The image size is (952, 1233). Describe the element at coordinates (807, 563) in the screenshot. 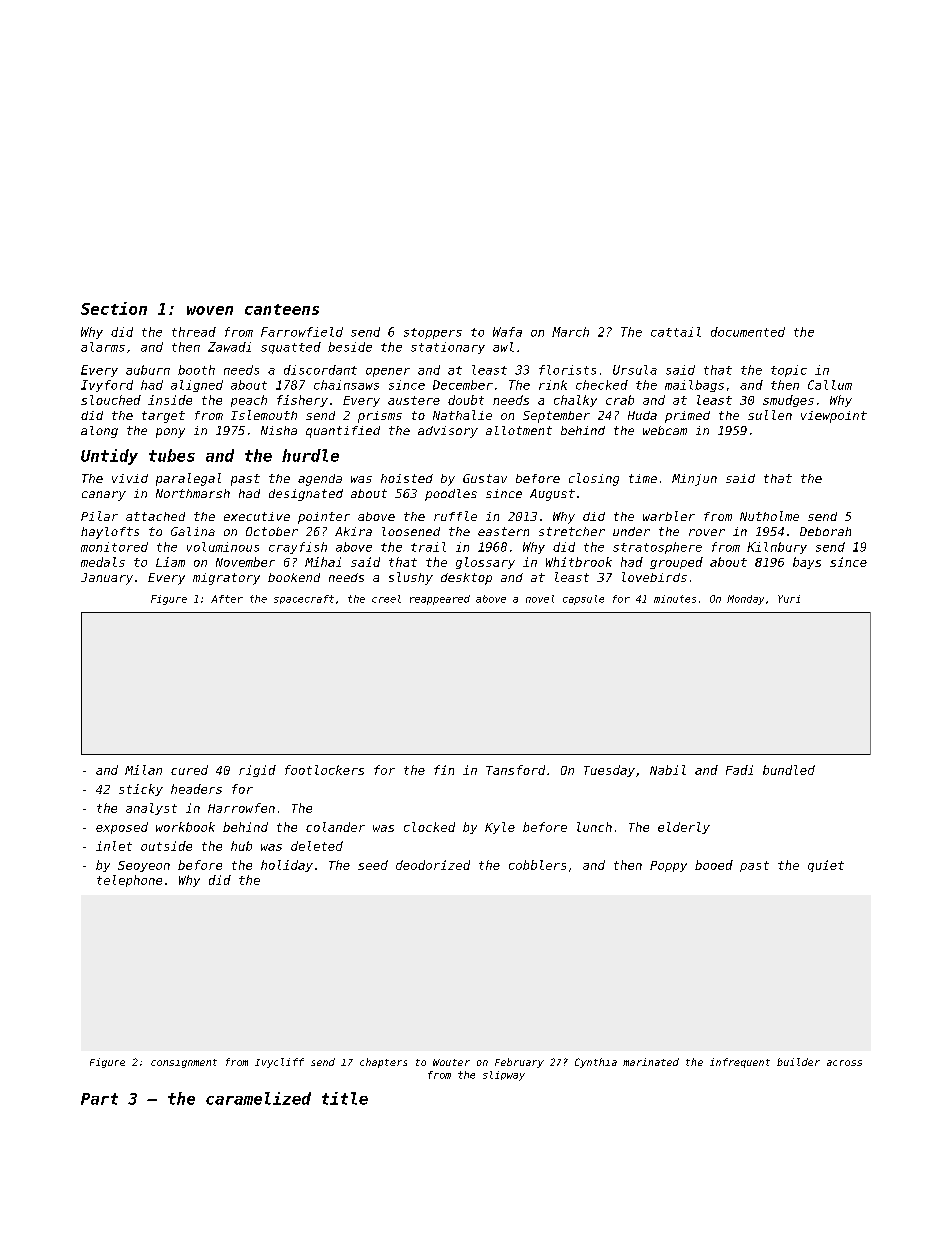

I see `bays` at that location.
